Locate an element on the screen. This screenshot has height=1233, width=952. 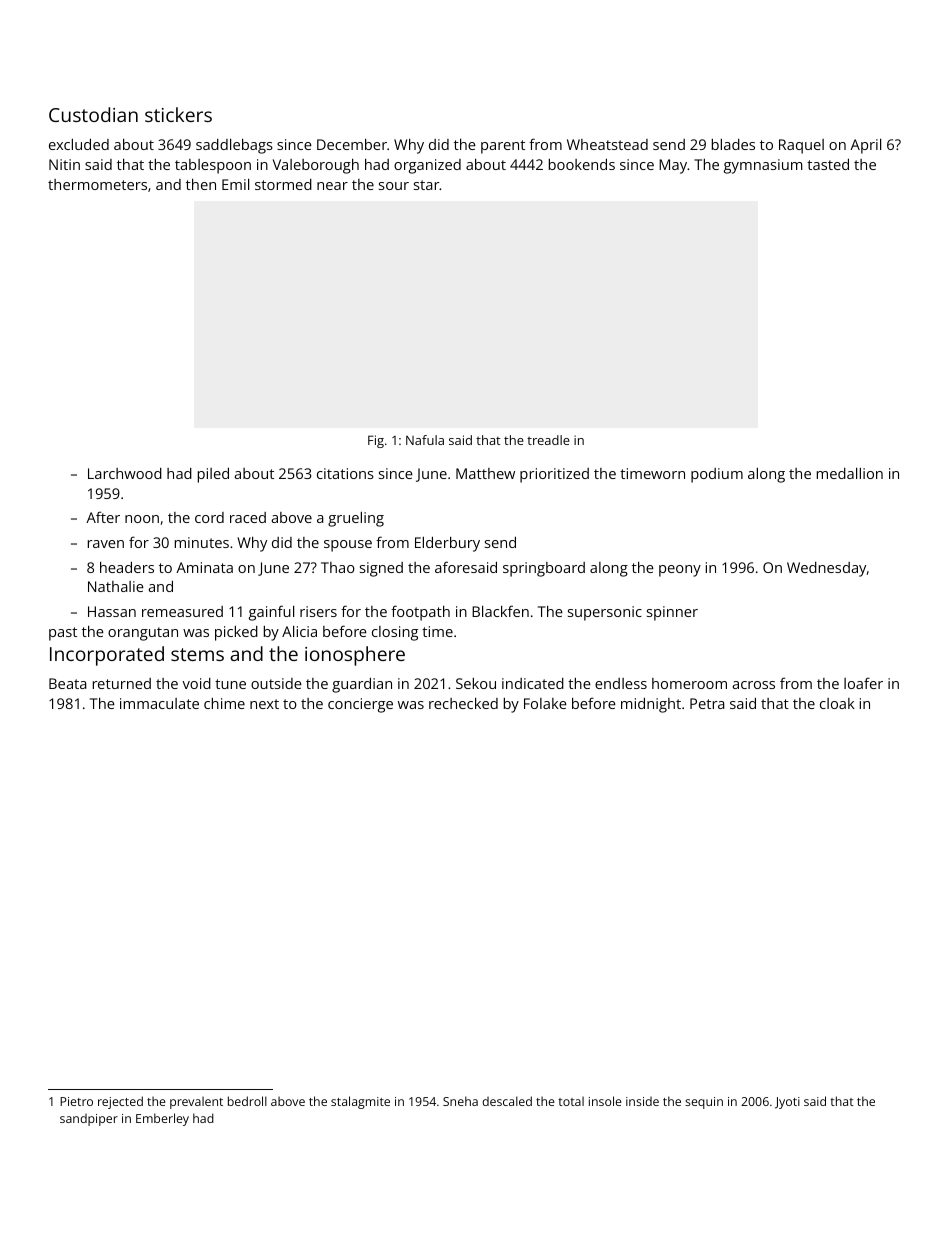
blades is located at coordinates (733, 144).
